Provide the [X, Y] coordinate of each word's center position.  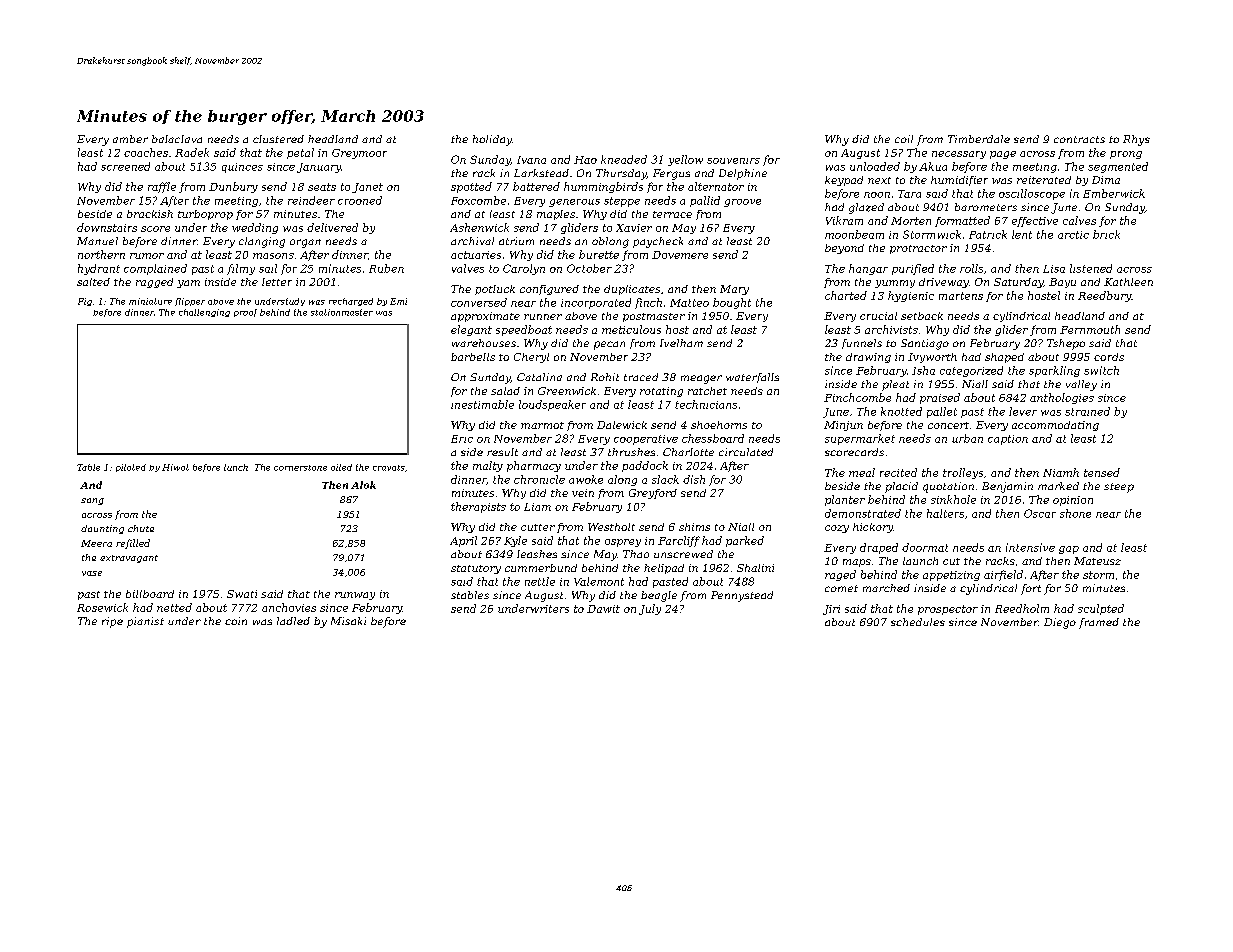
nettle [540, 581]
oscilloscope [1032, 194]
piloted [131, 468]
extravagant [129, 559]
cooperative [646, 440]
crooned [360, 200]
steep [1119, 488]
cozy [837, 529]
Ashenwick [479, 227]
